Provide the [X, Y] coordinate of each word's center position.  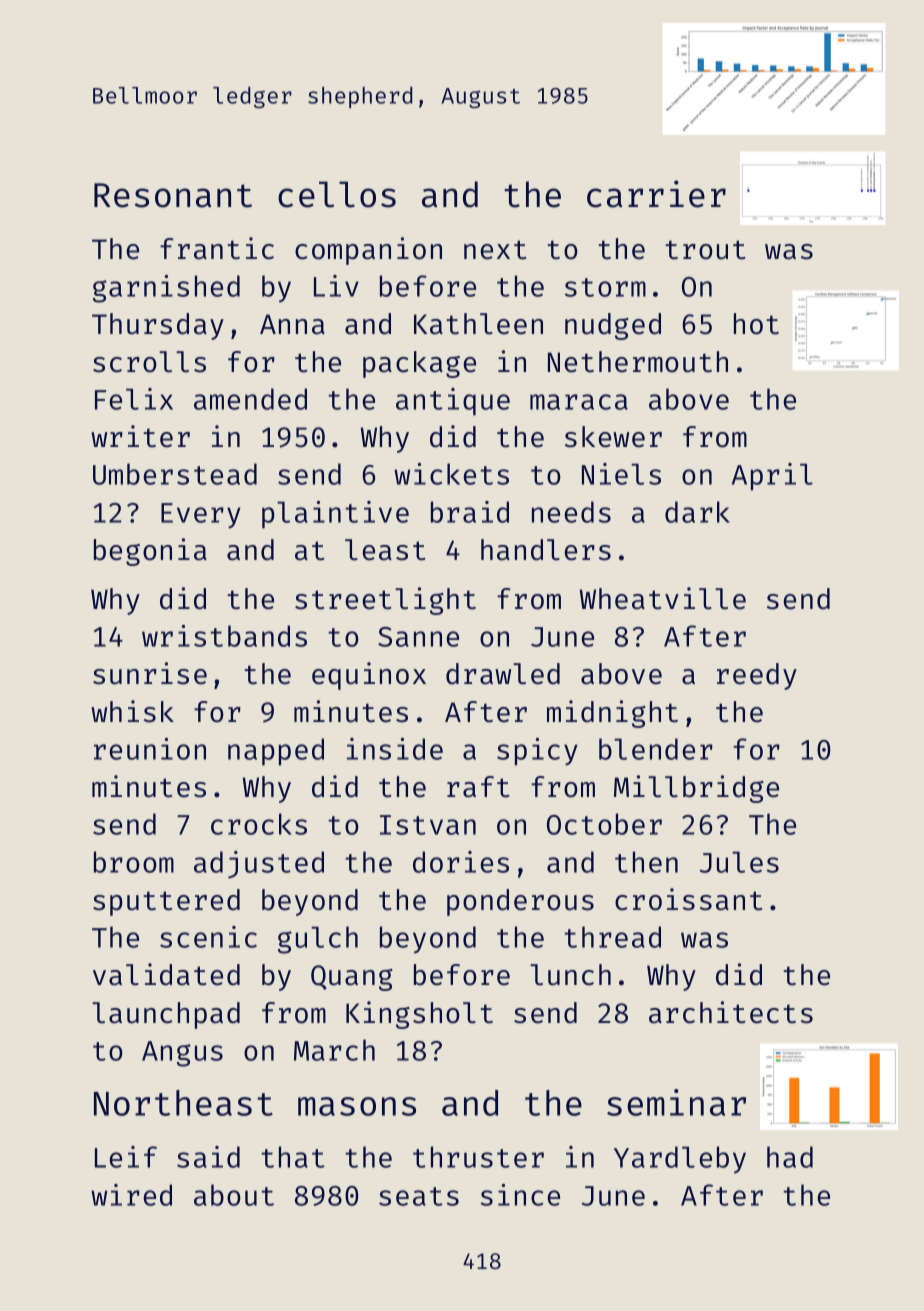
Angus [182, 1054]
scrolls [149, 362]
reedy [757, 676]
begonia [150, 552]
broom [134, 862]
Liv [336, 286]
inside [395, 749]
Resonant [173, 195]
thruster [478, 1157]
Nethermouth [638, 362]
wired [131, 1195]
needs [571, 512]
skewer [613, 437]
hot [756, 324]
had [790, 1157]
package [419, 364]
